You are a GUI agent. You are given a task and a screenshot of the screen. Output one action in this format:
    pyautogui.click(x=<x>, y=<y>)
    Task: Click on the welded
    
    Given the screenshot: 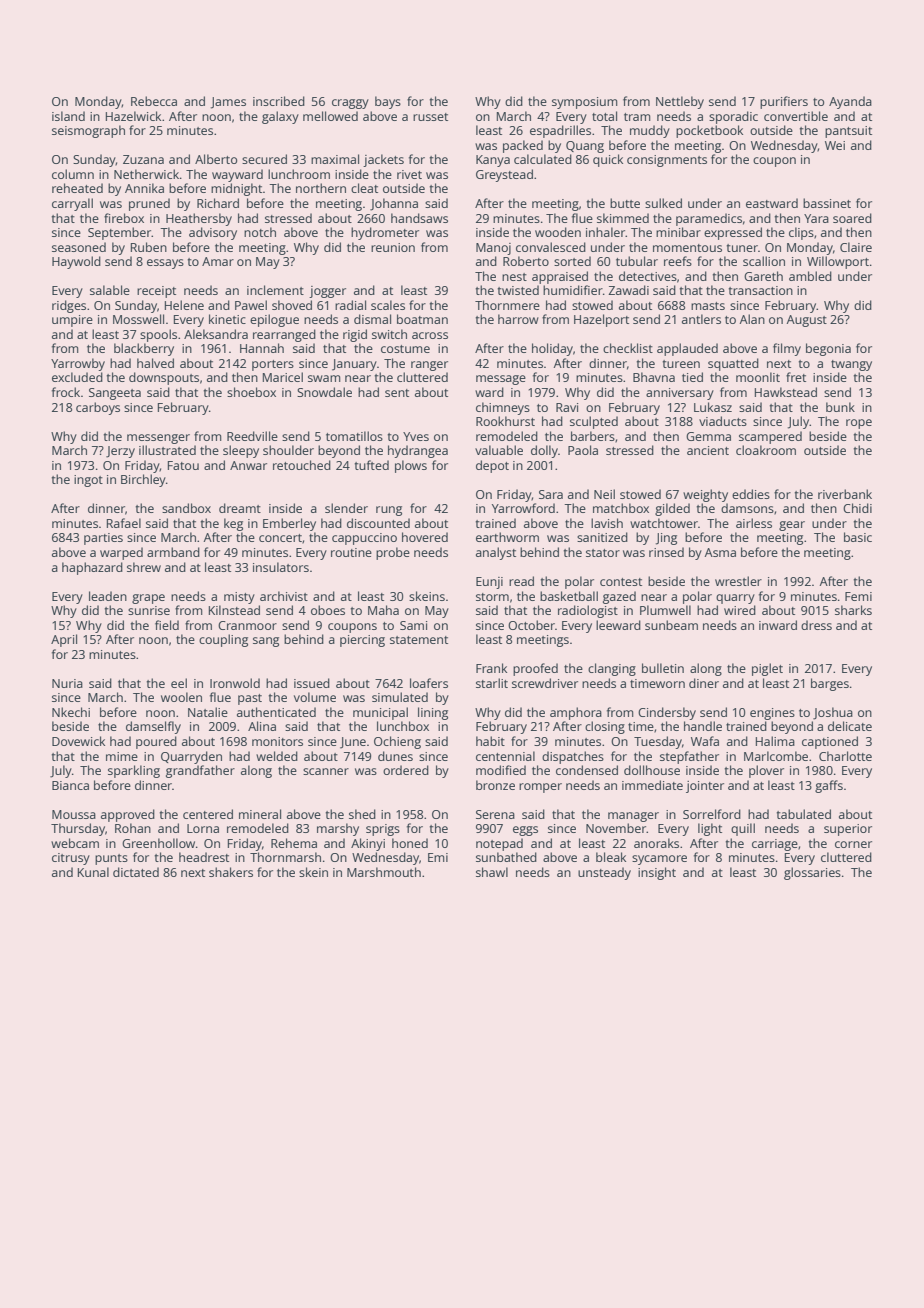 What is the action you would take?
    pyautogui.click(x=277, y=756)
